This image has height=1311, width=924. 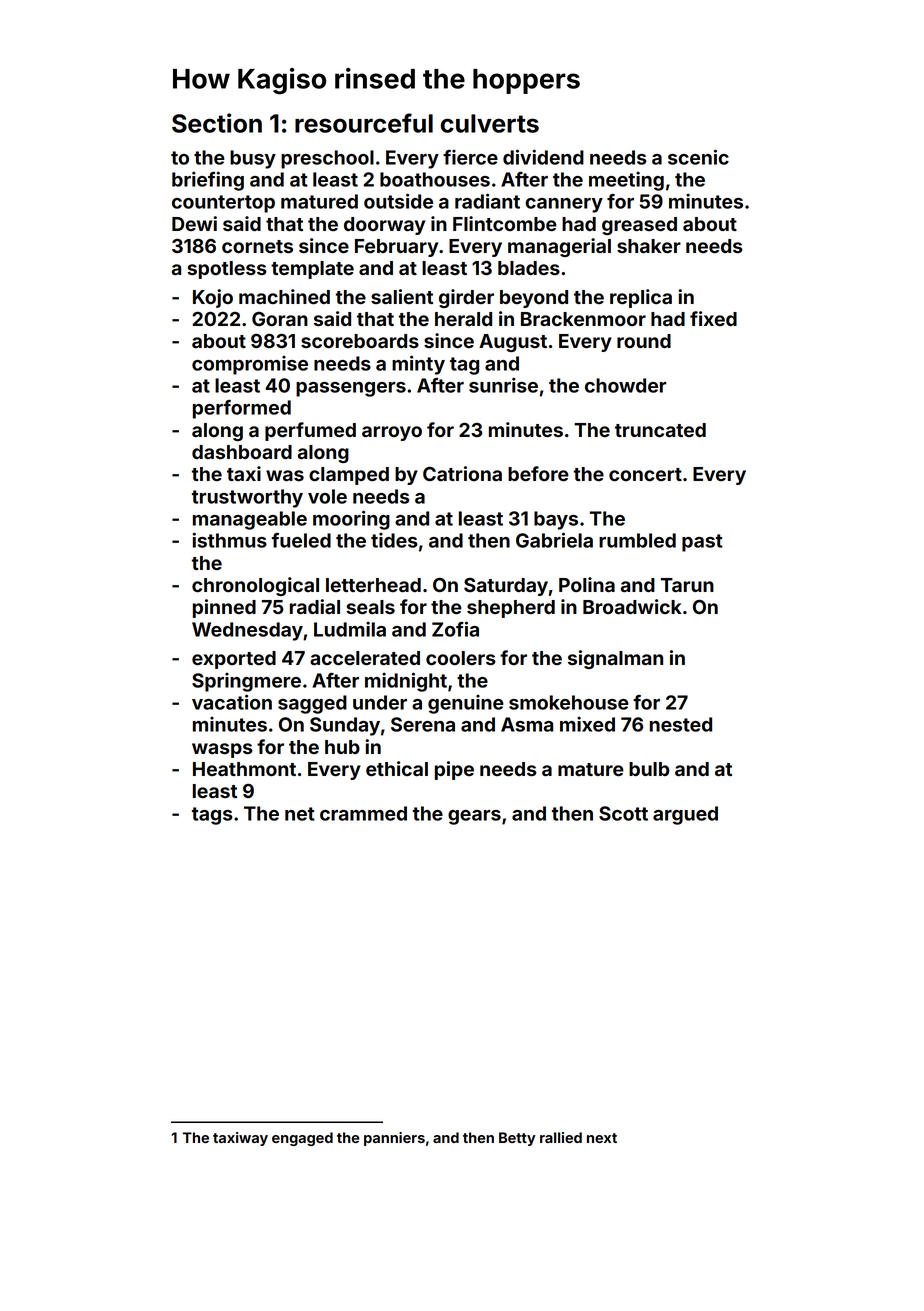 What do you see at coordinates (394, 1139) in the image?
I see `panniers` at bounding box center [394, 1139].
